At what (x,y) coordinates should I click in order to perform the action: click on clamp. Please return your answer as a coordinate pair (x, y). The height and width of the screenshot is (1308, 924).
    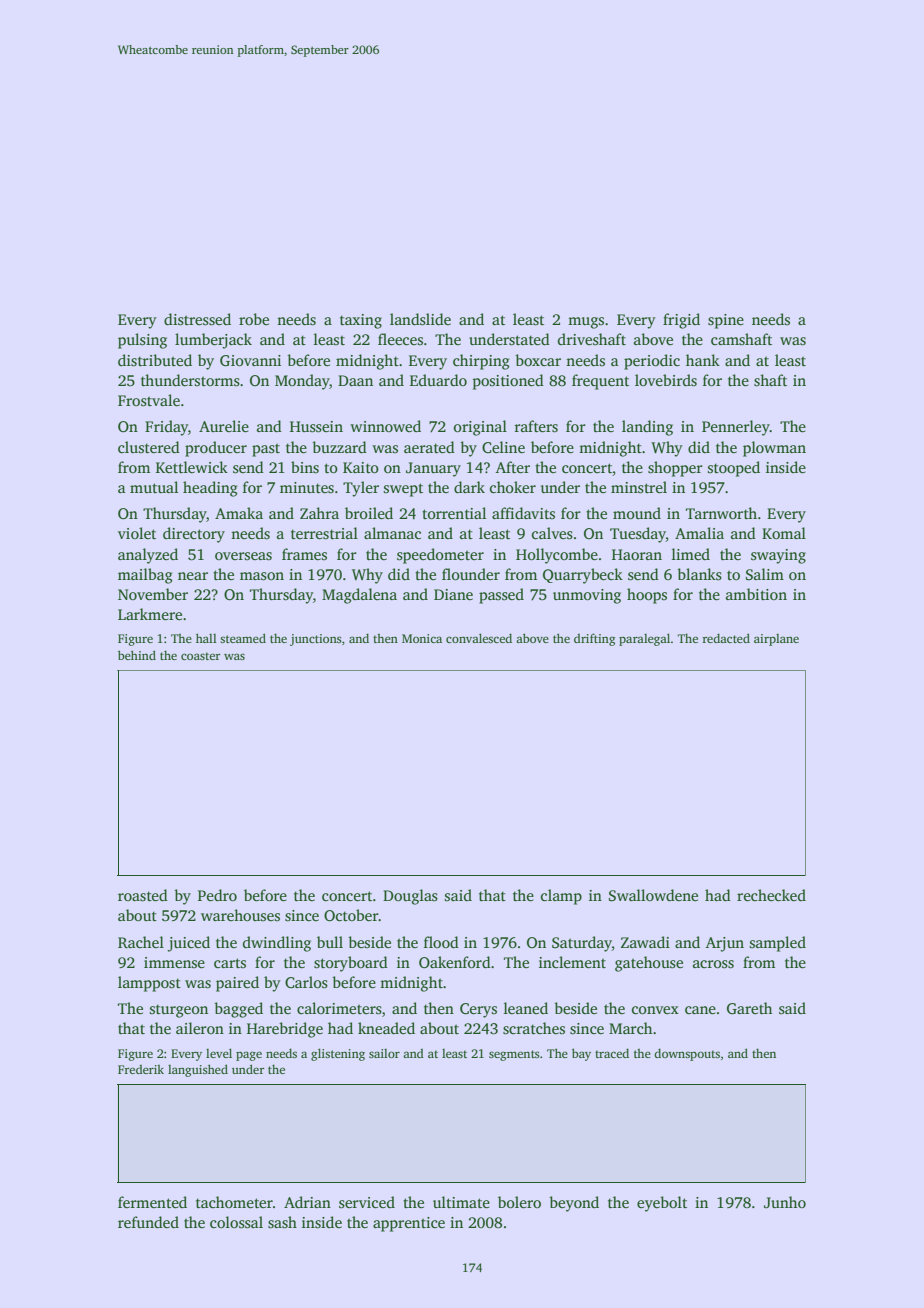
    Looking at the image, I should click on (561, 897).
